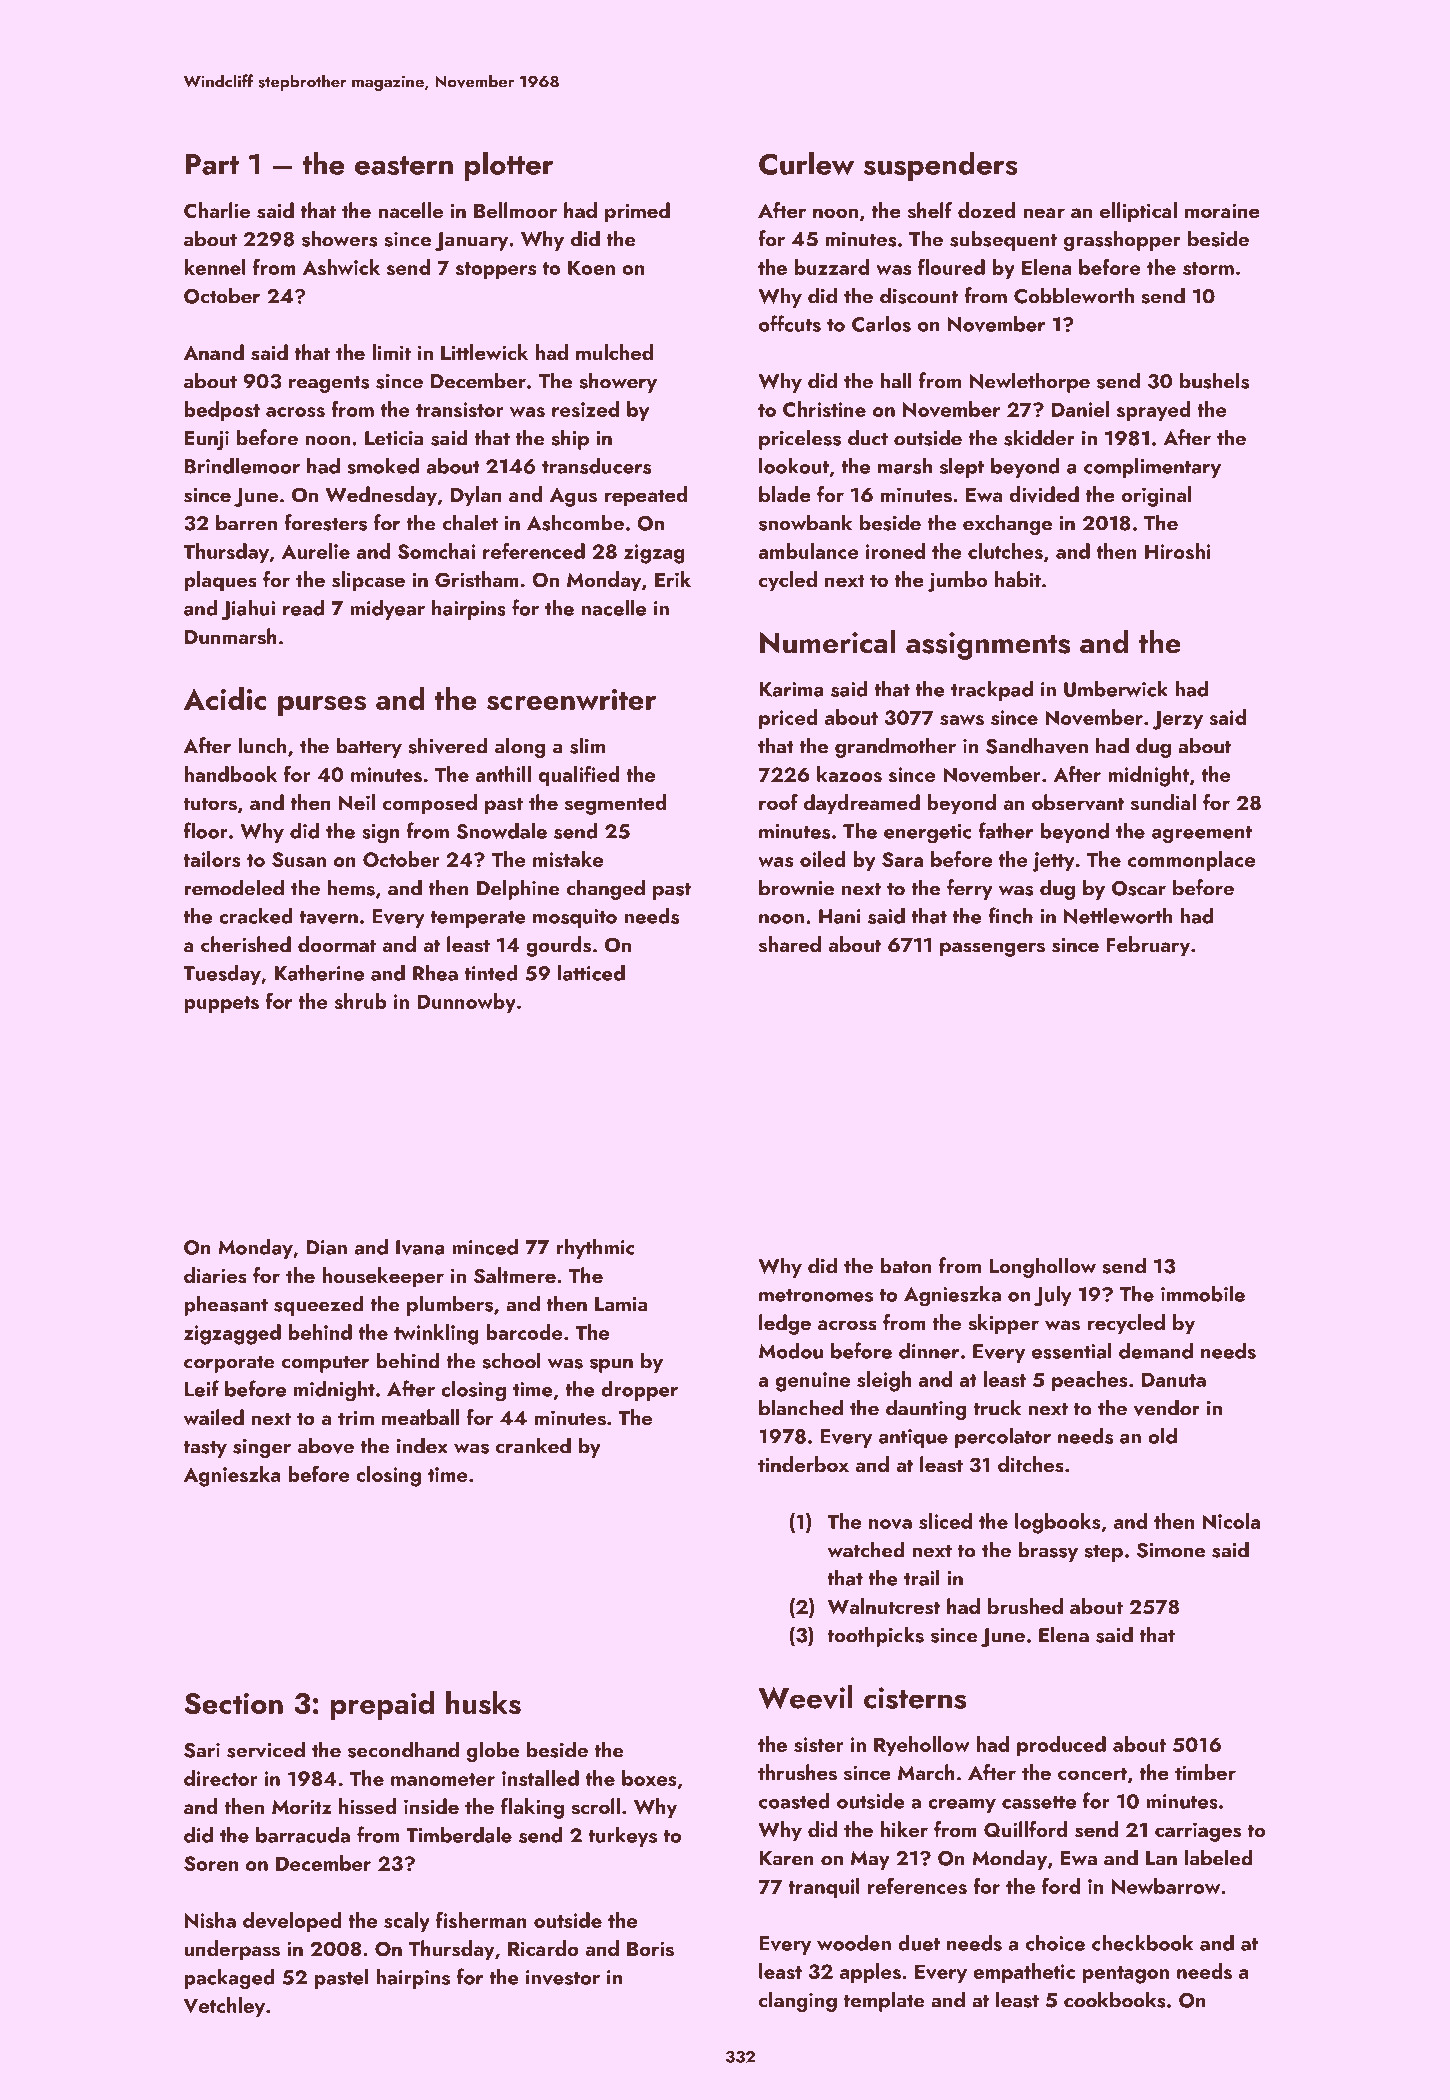 This image has height=2100, width=1450. Describe the element at coordinates (575, 522) in the image. I see `Ashcombe` at that location.
